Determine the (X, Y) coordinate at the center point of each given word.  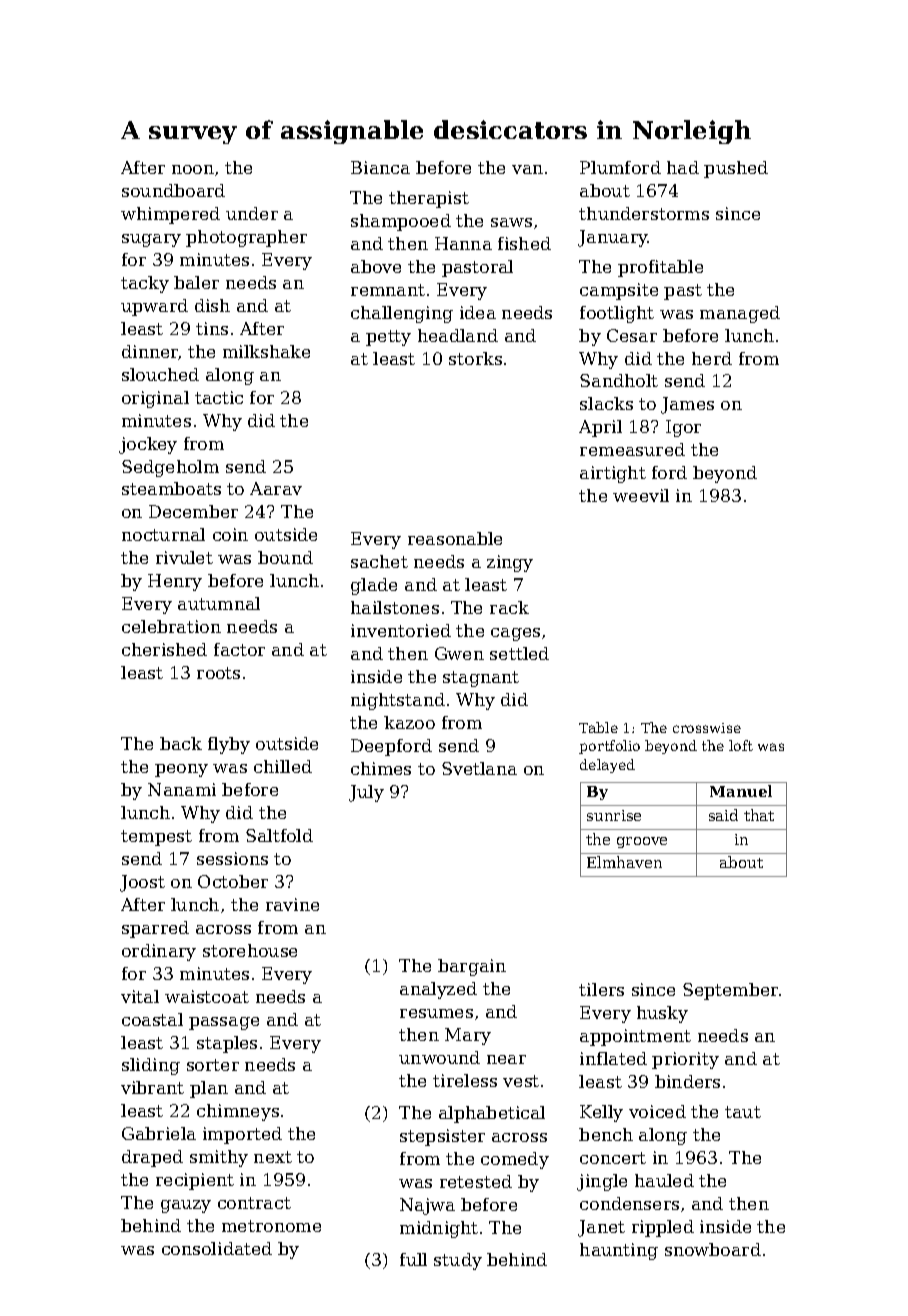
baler (196, 282)
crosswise (707, 728)
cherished (164, 649)
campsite (619, 291)
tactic (219, 397)
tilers (601, 989)
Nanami (182, 789)
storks (475, 358)
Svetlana (479, 768)
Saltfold (279, 835)
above (376, 266)
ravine (292, 904)
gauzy (186, 1206)
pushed (736, 169)
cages (515, 634)
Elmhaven (624, 862)
